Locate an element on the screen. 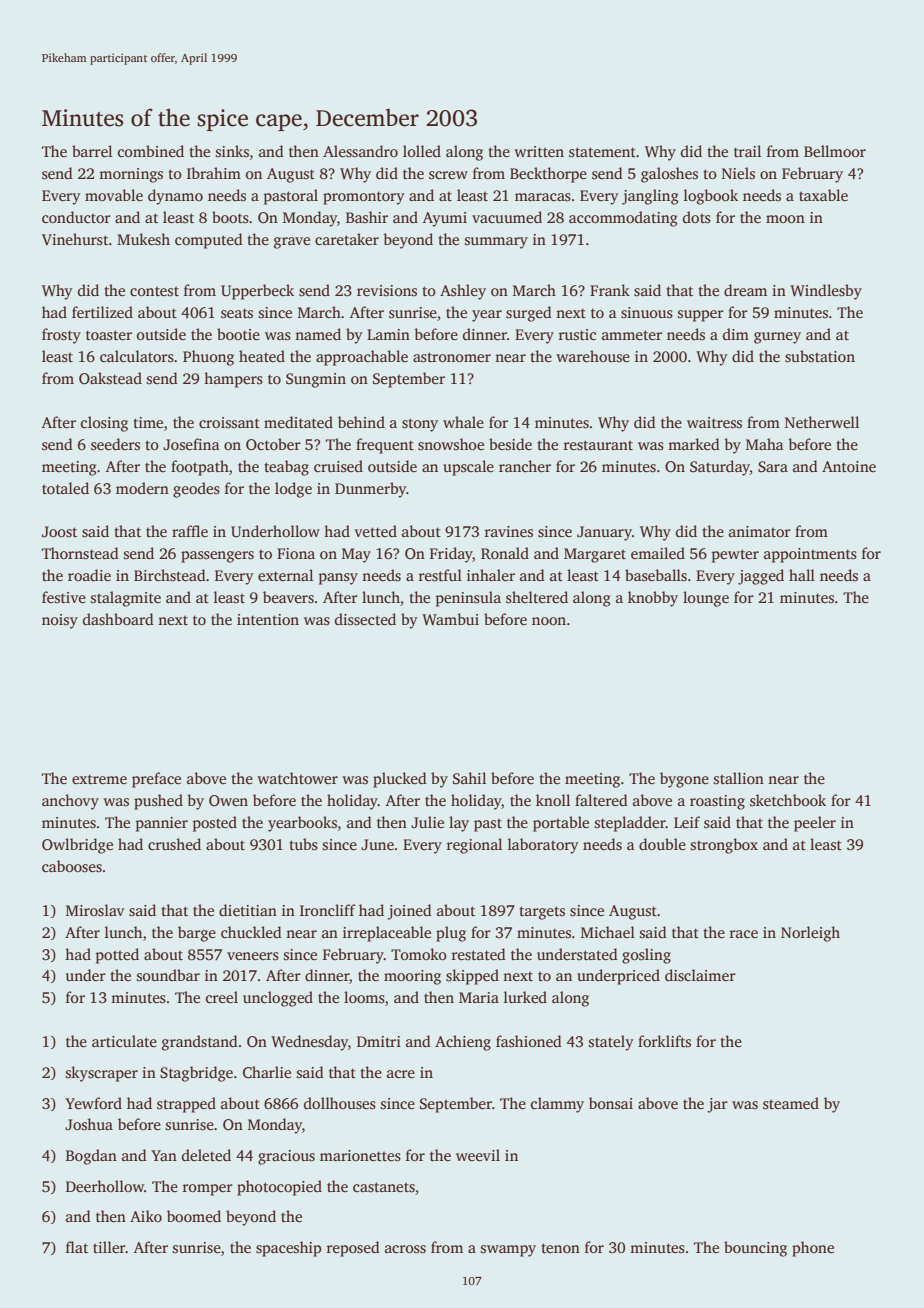  extreme is located at coordinates (99, 779).
